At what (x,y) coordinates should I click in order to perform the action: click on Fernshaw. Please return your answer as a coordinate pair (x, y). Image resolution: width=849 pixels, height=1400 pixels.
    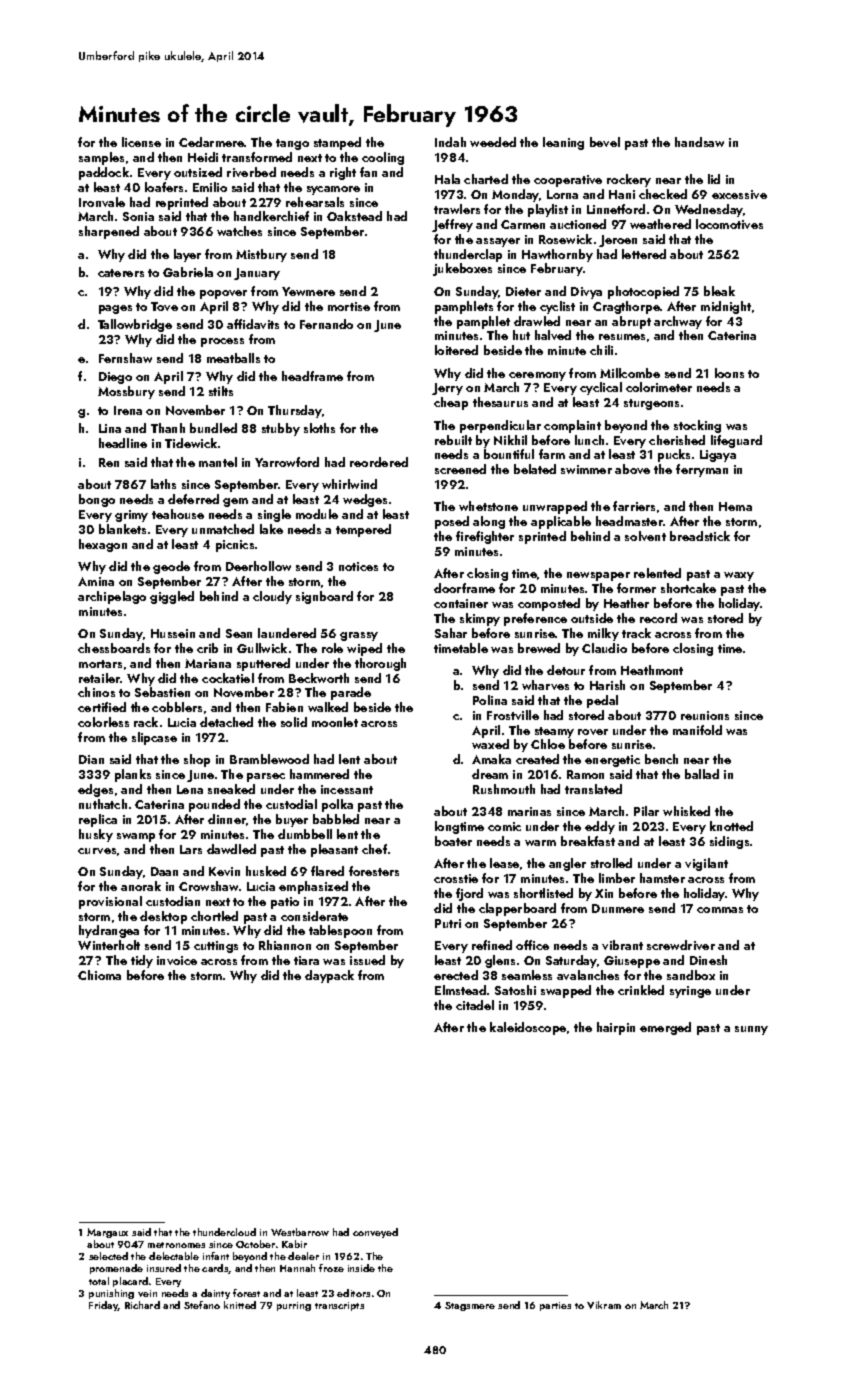
    Looking at the image, I should click on (125, 358).
